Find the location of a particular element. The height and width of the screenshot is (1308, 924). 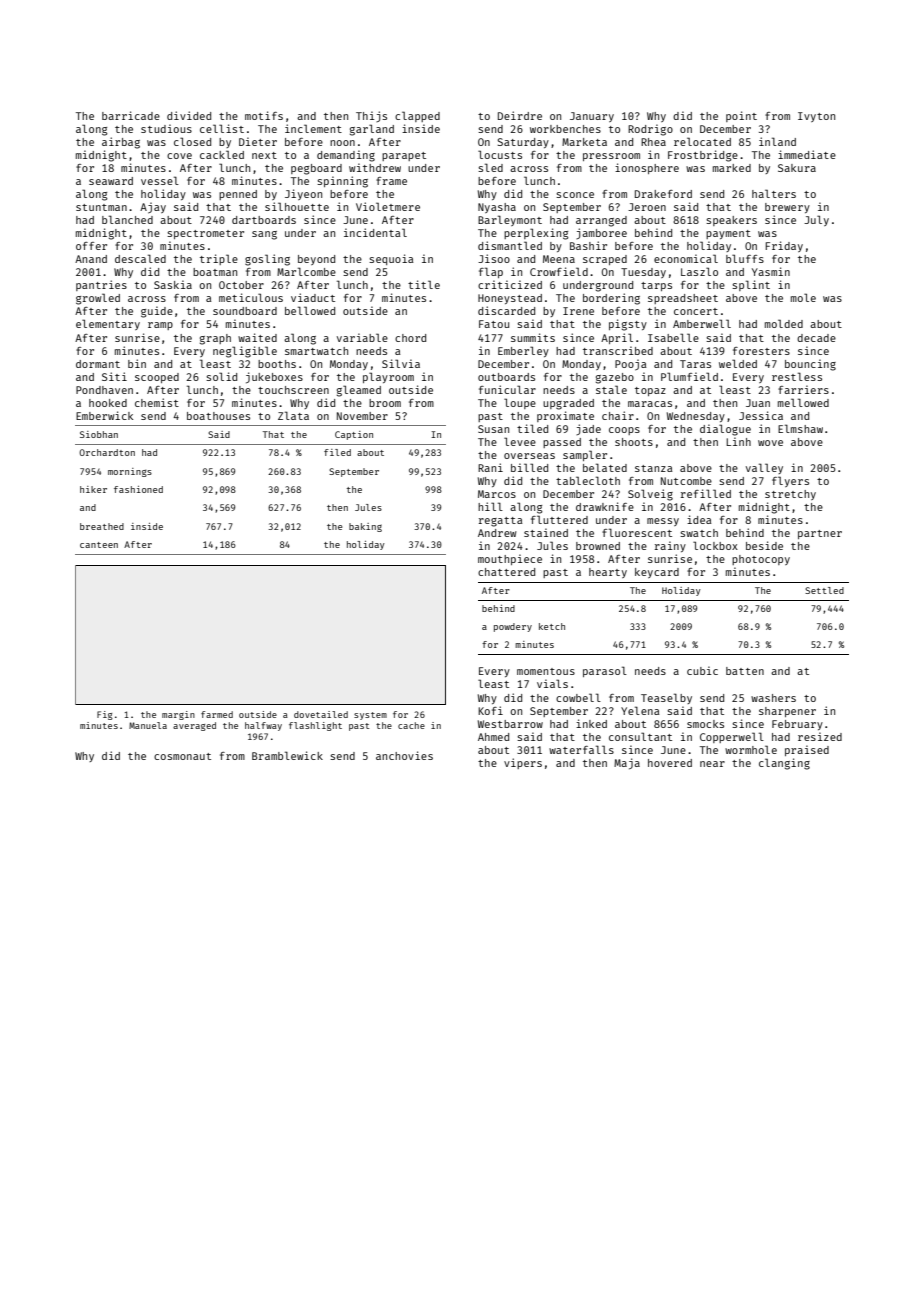

halters is located at coordinates (774, 193).
